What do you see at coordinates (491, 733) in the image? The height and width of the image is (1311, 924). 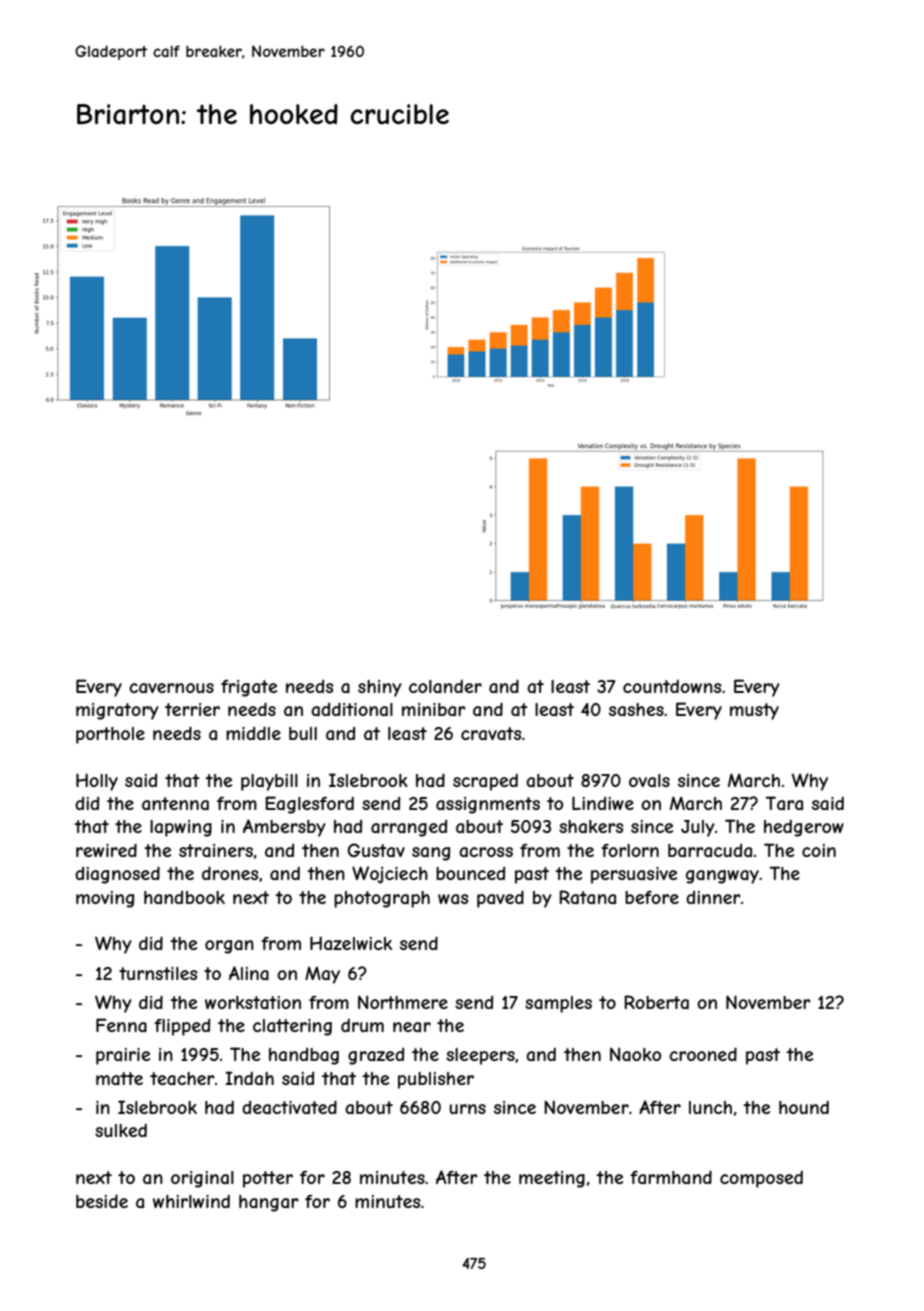 I see `cravats` at bounding box center [491, 733].
